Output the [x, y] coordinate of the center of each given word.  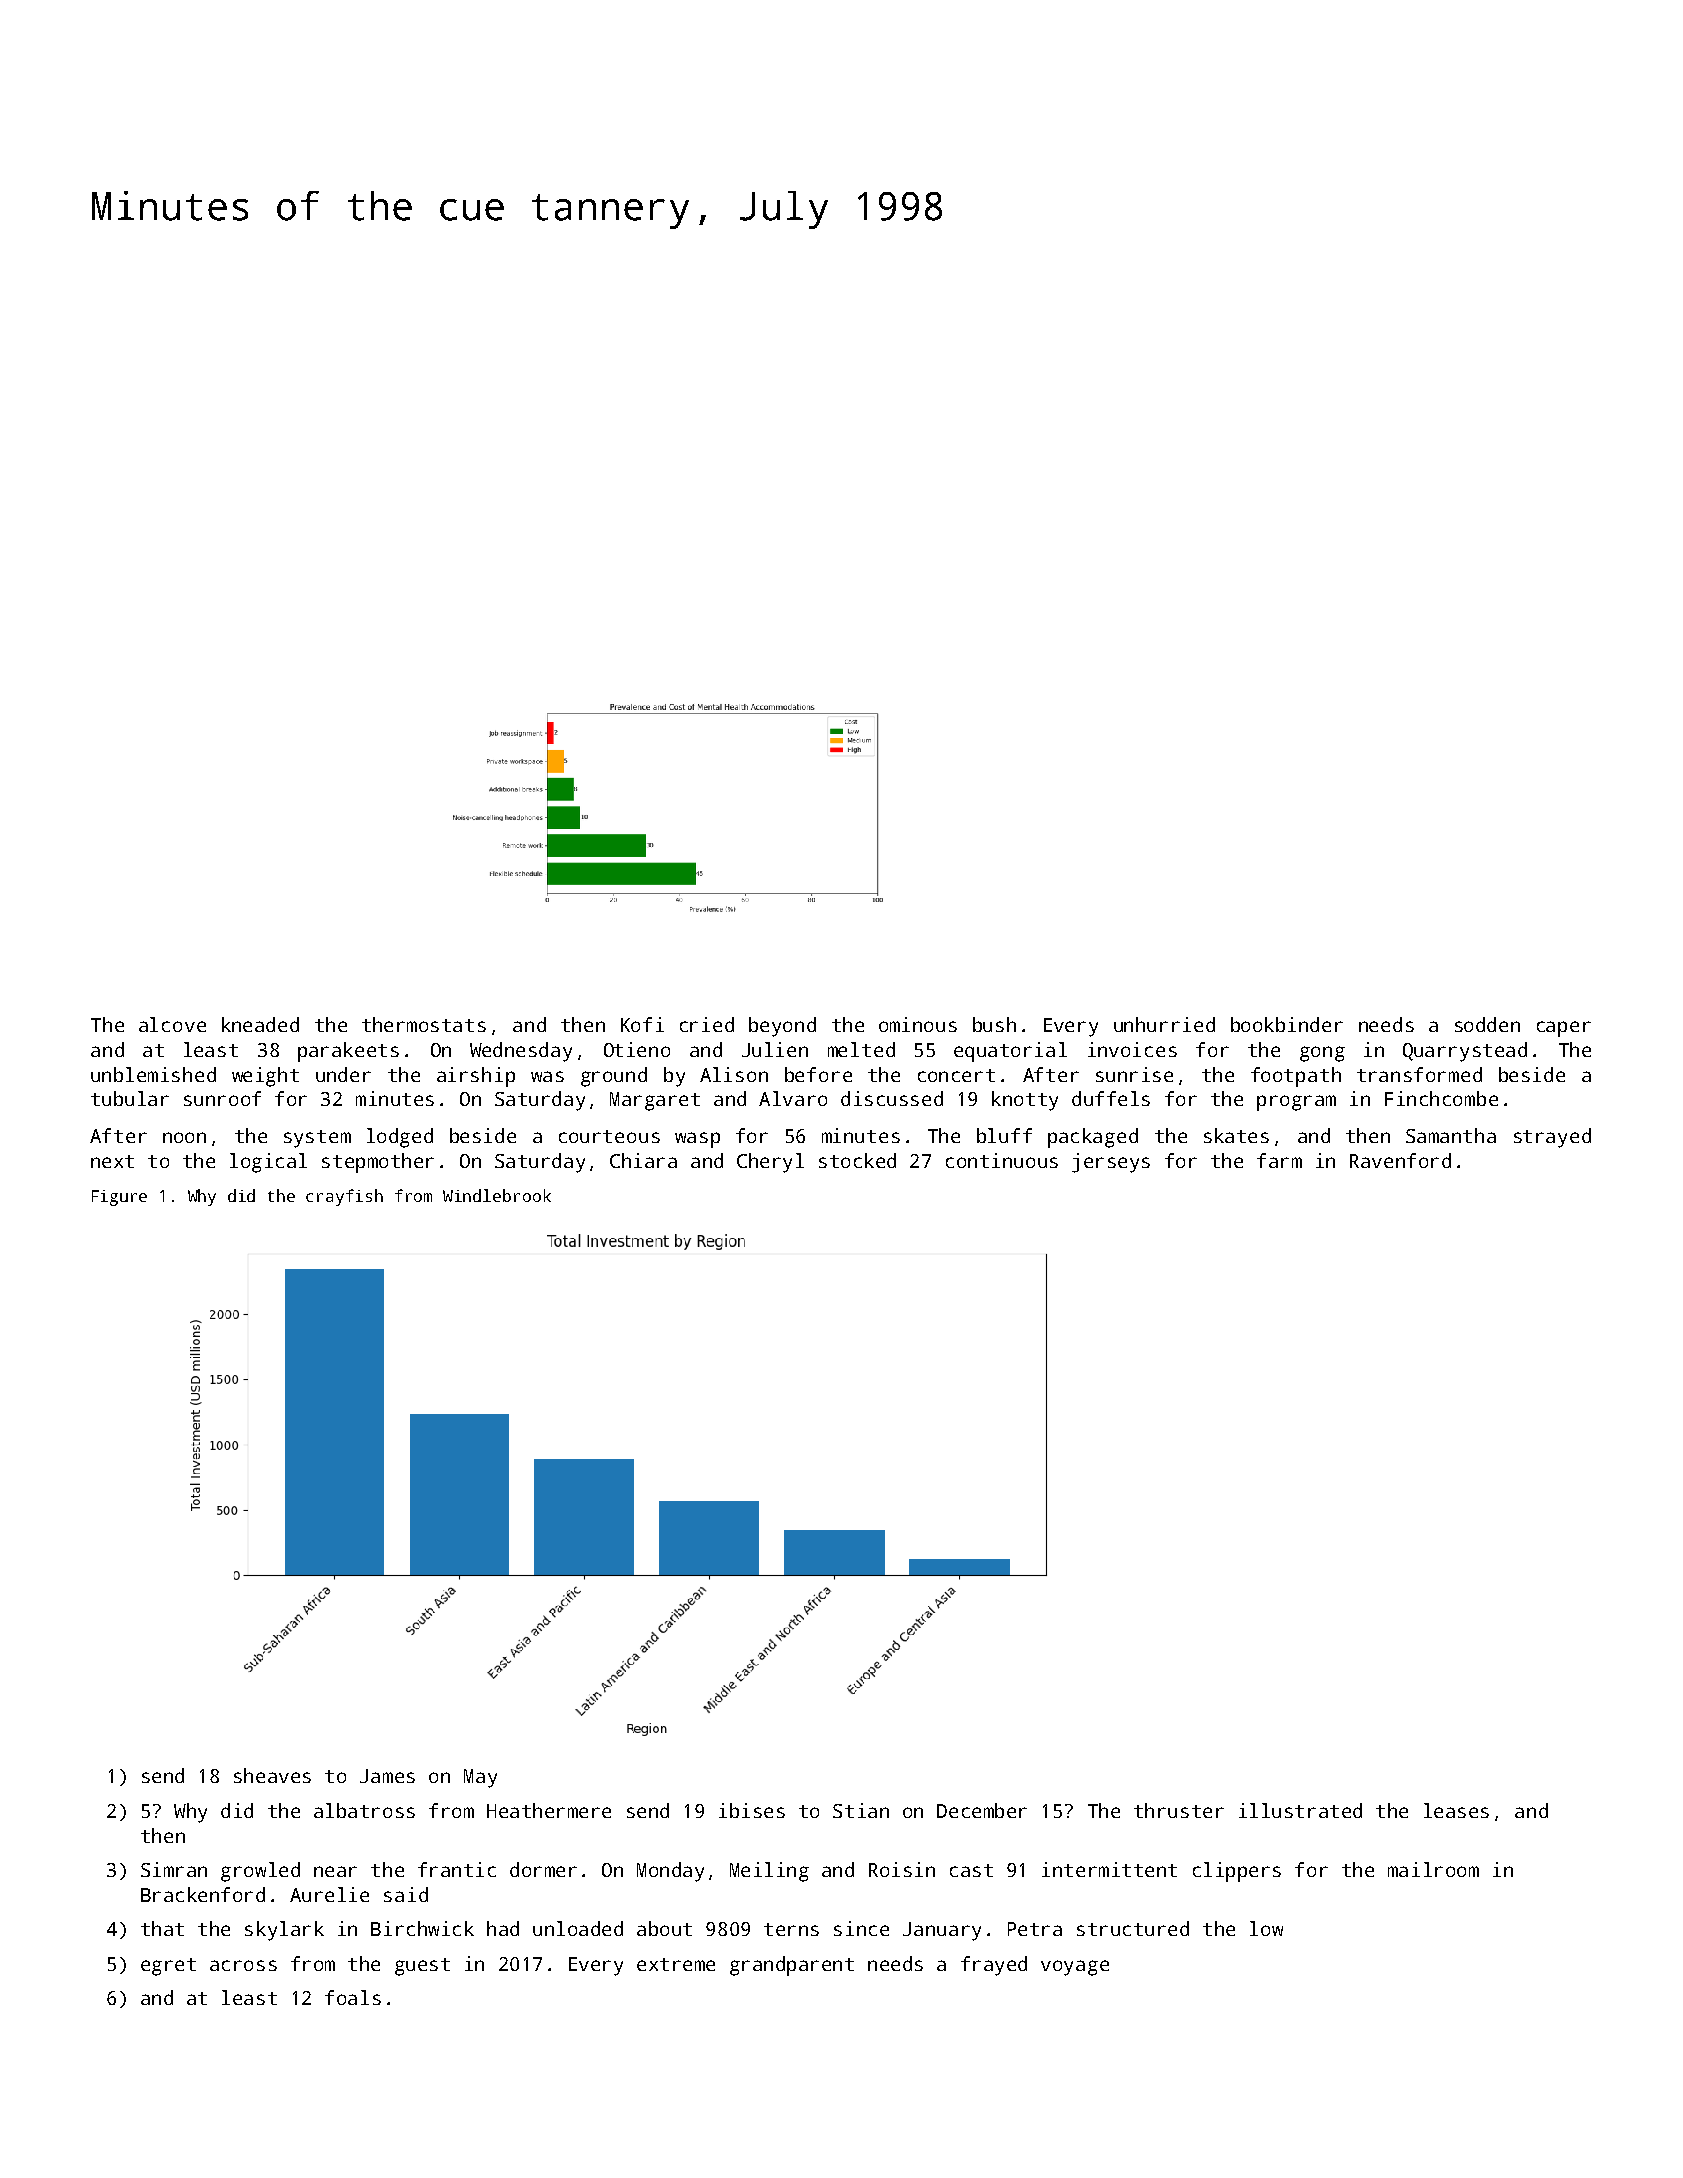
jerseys [1111, 1163]
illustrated [1300, 1810]
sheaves [272, 1775]
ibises [752, 1810]
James [387, 1776]
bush [994, 1024]
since [861, 1928]
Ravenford [1400, 1160]
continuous [1002, 1160]
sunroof [222, 1098]
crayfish [344, 1197]
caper [1564, 1029]
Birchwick [422, 1928]
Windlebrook [497, 1195]
